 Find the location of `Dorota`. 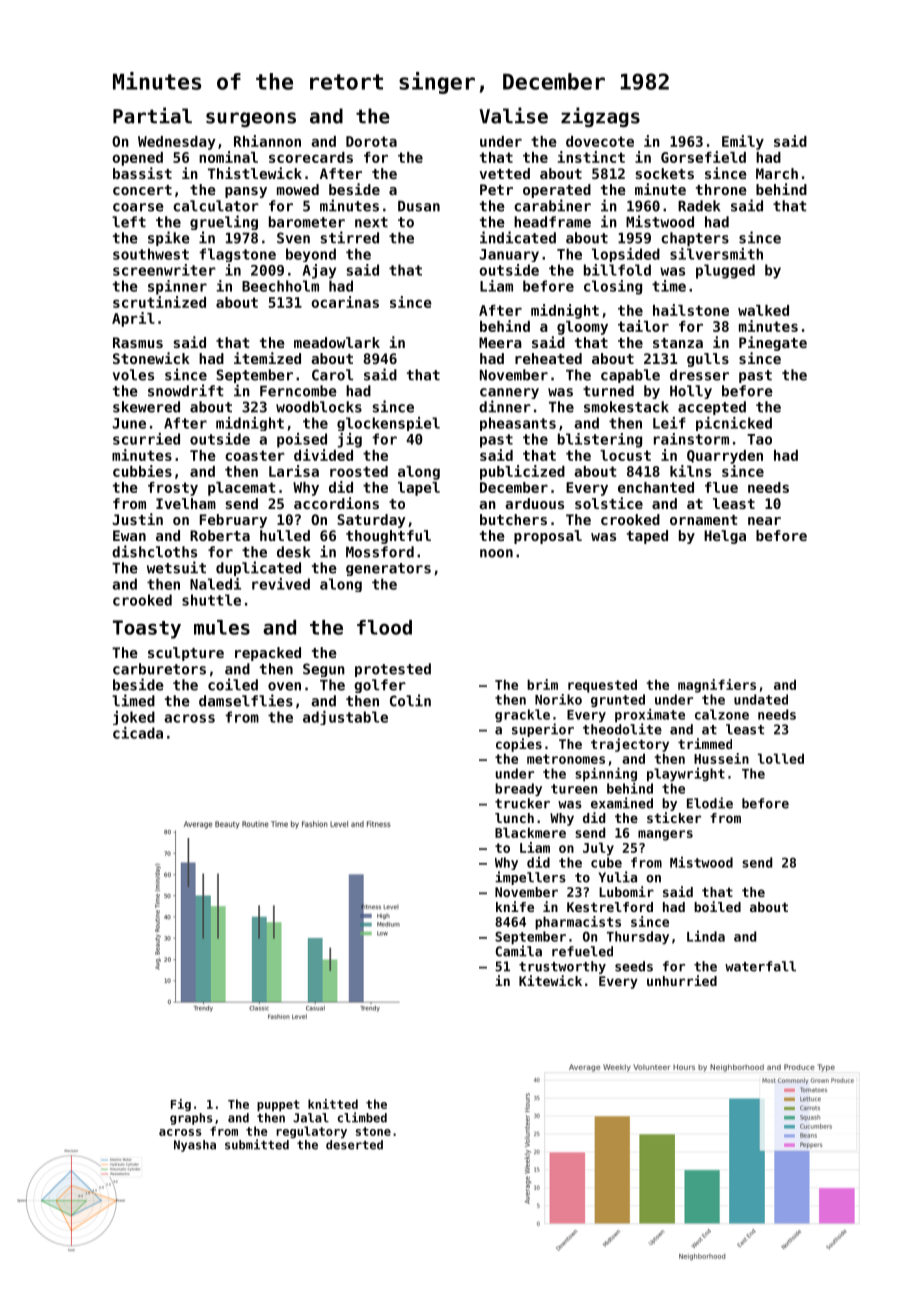

Dorota is located at coordinates (371, 141).
